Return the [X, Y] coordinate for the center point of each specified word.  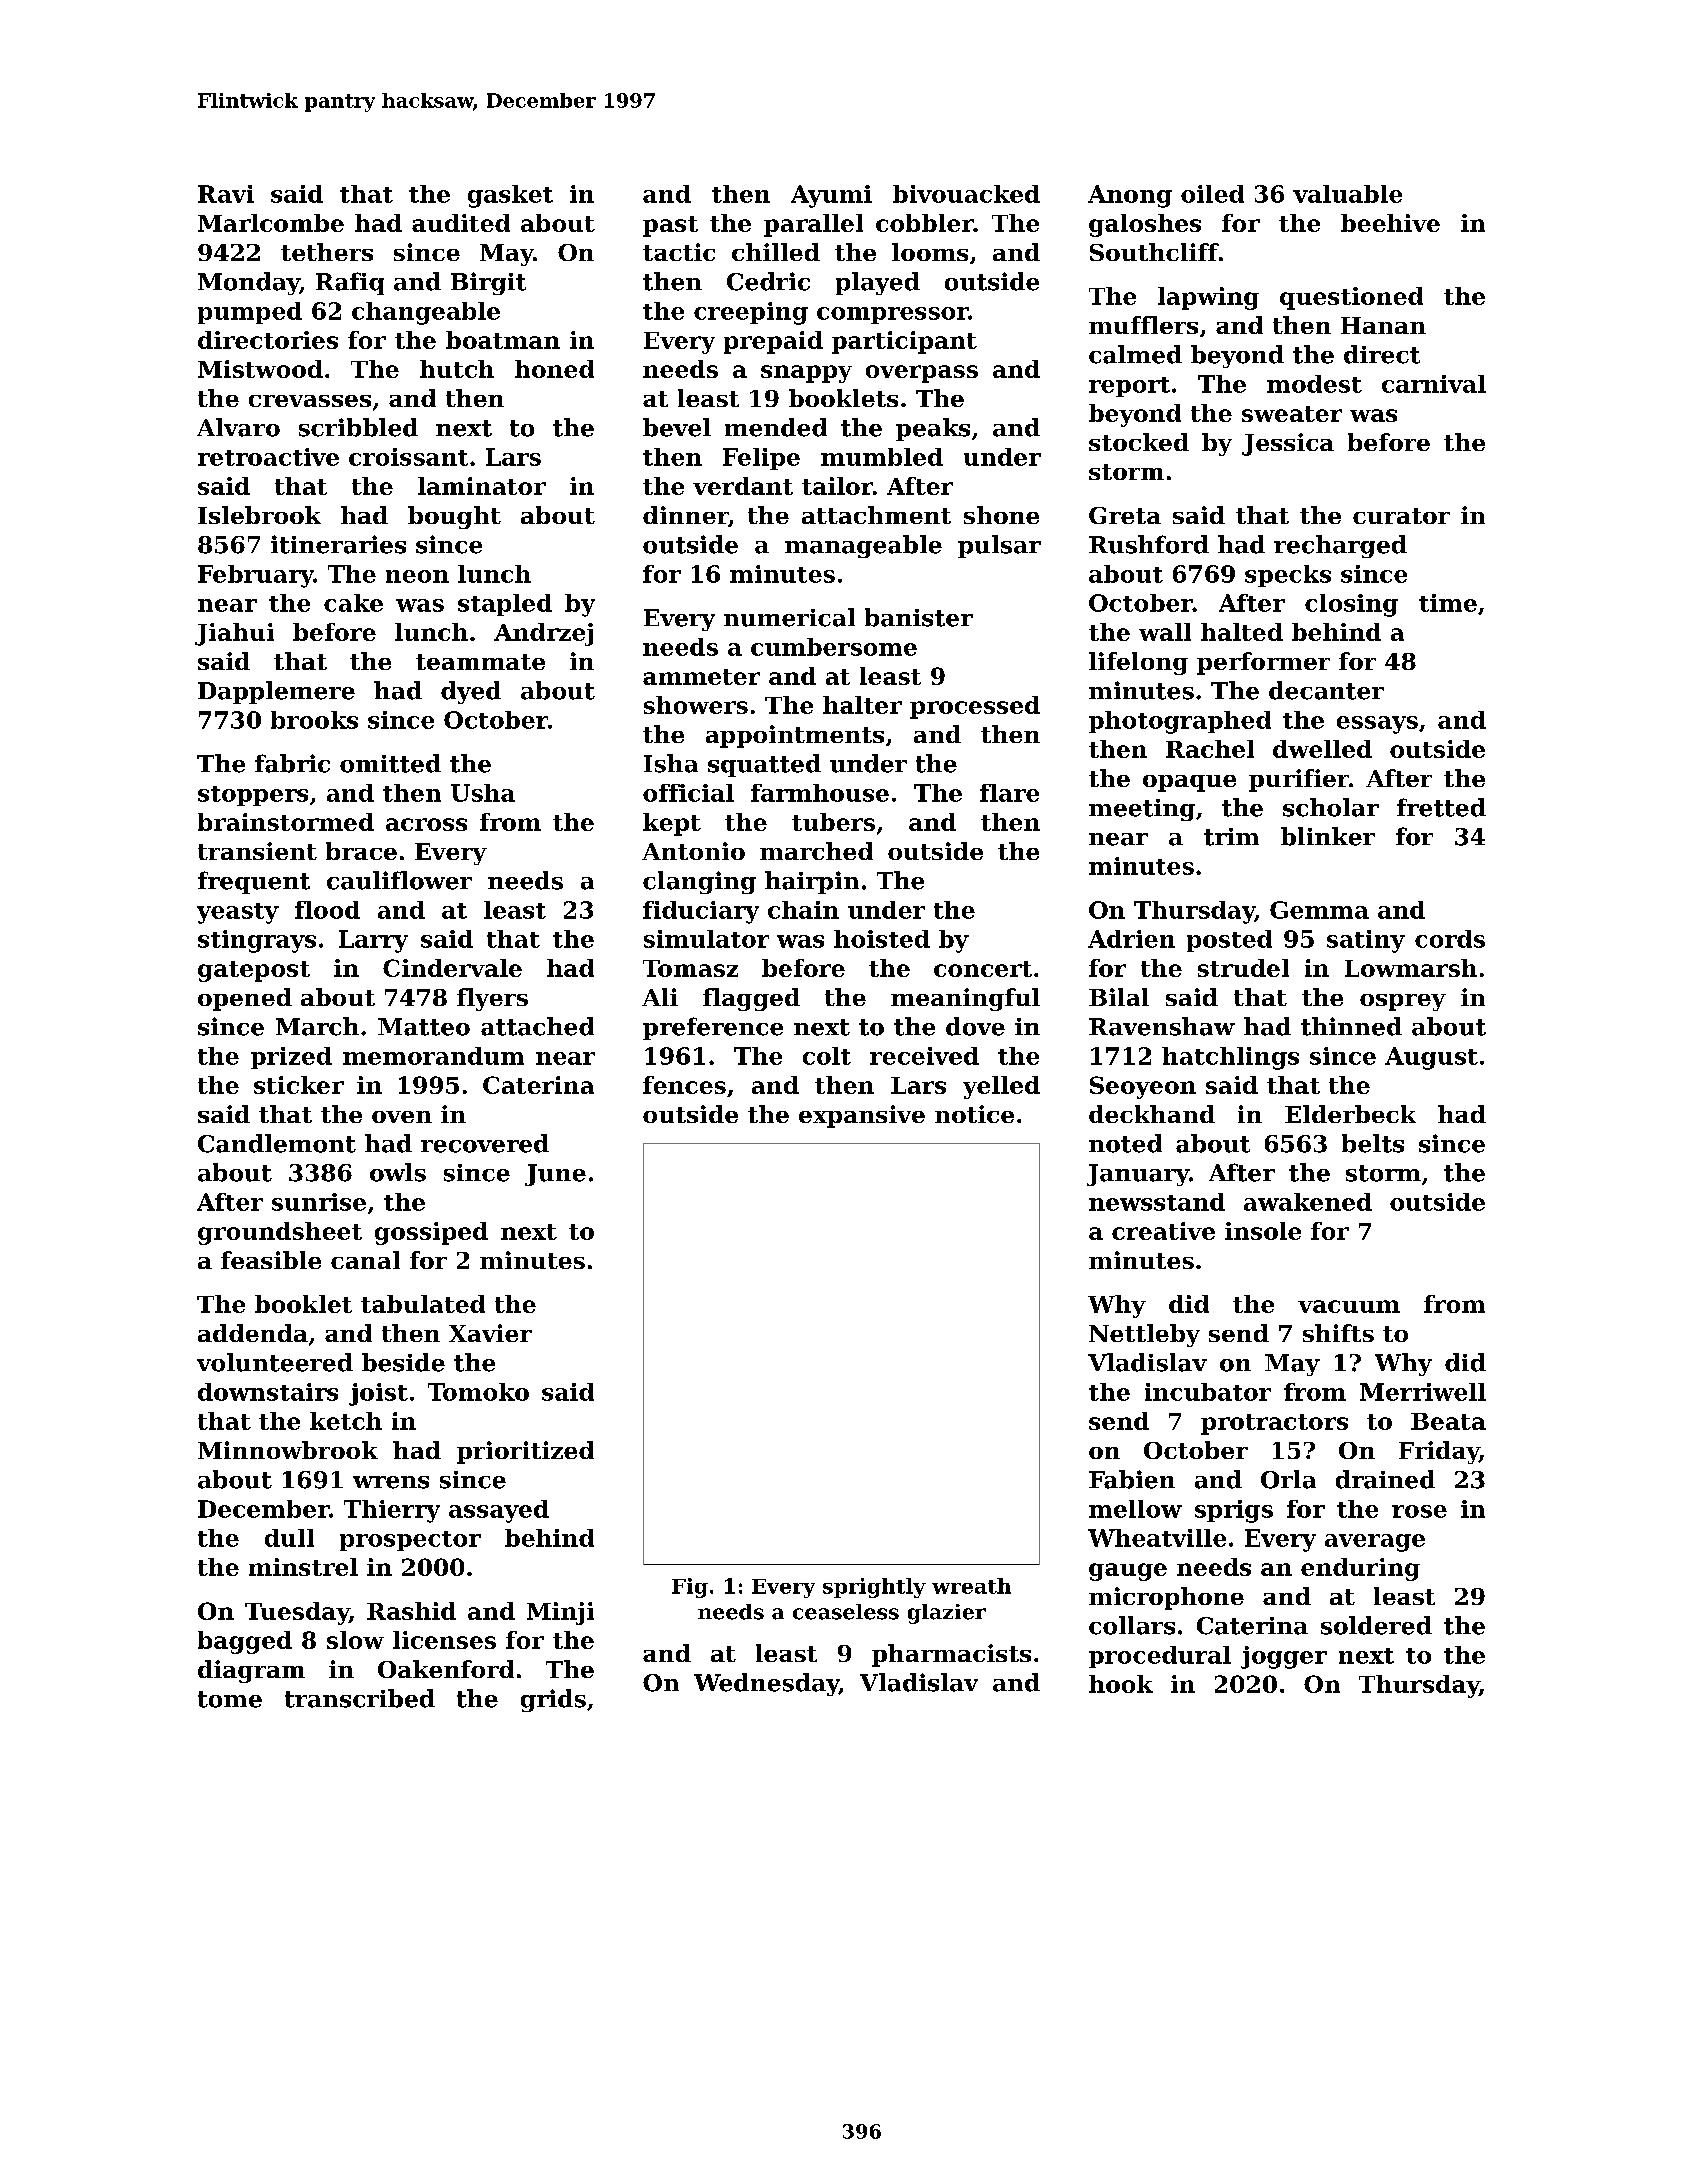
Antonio [693, 851]
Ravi [226, 194]
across [426, 824]
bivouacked [966, 194]
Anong [1130, 196]
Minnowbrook [288, 1450]
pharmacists [951, 1655]
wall [1165, 632]
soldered [1376, 1625]
